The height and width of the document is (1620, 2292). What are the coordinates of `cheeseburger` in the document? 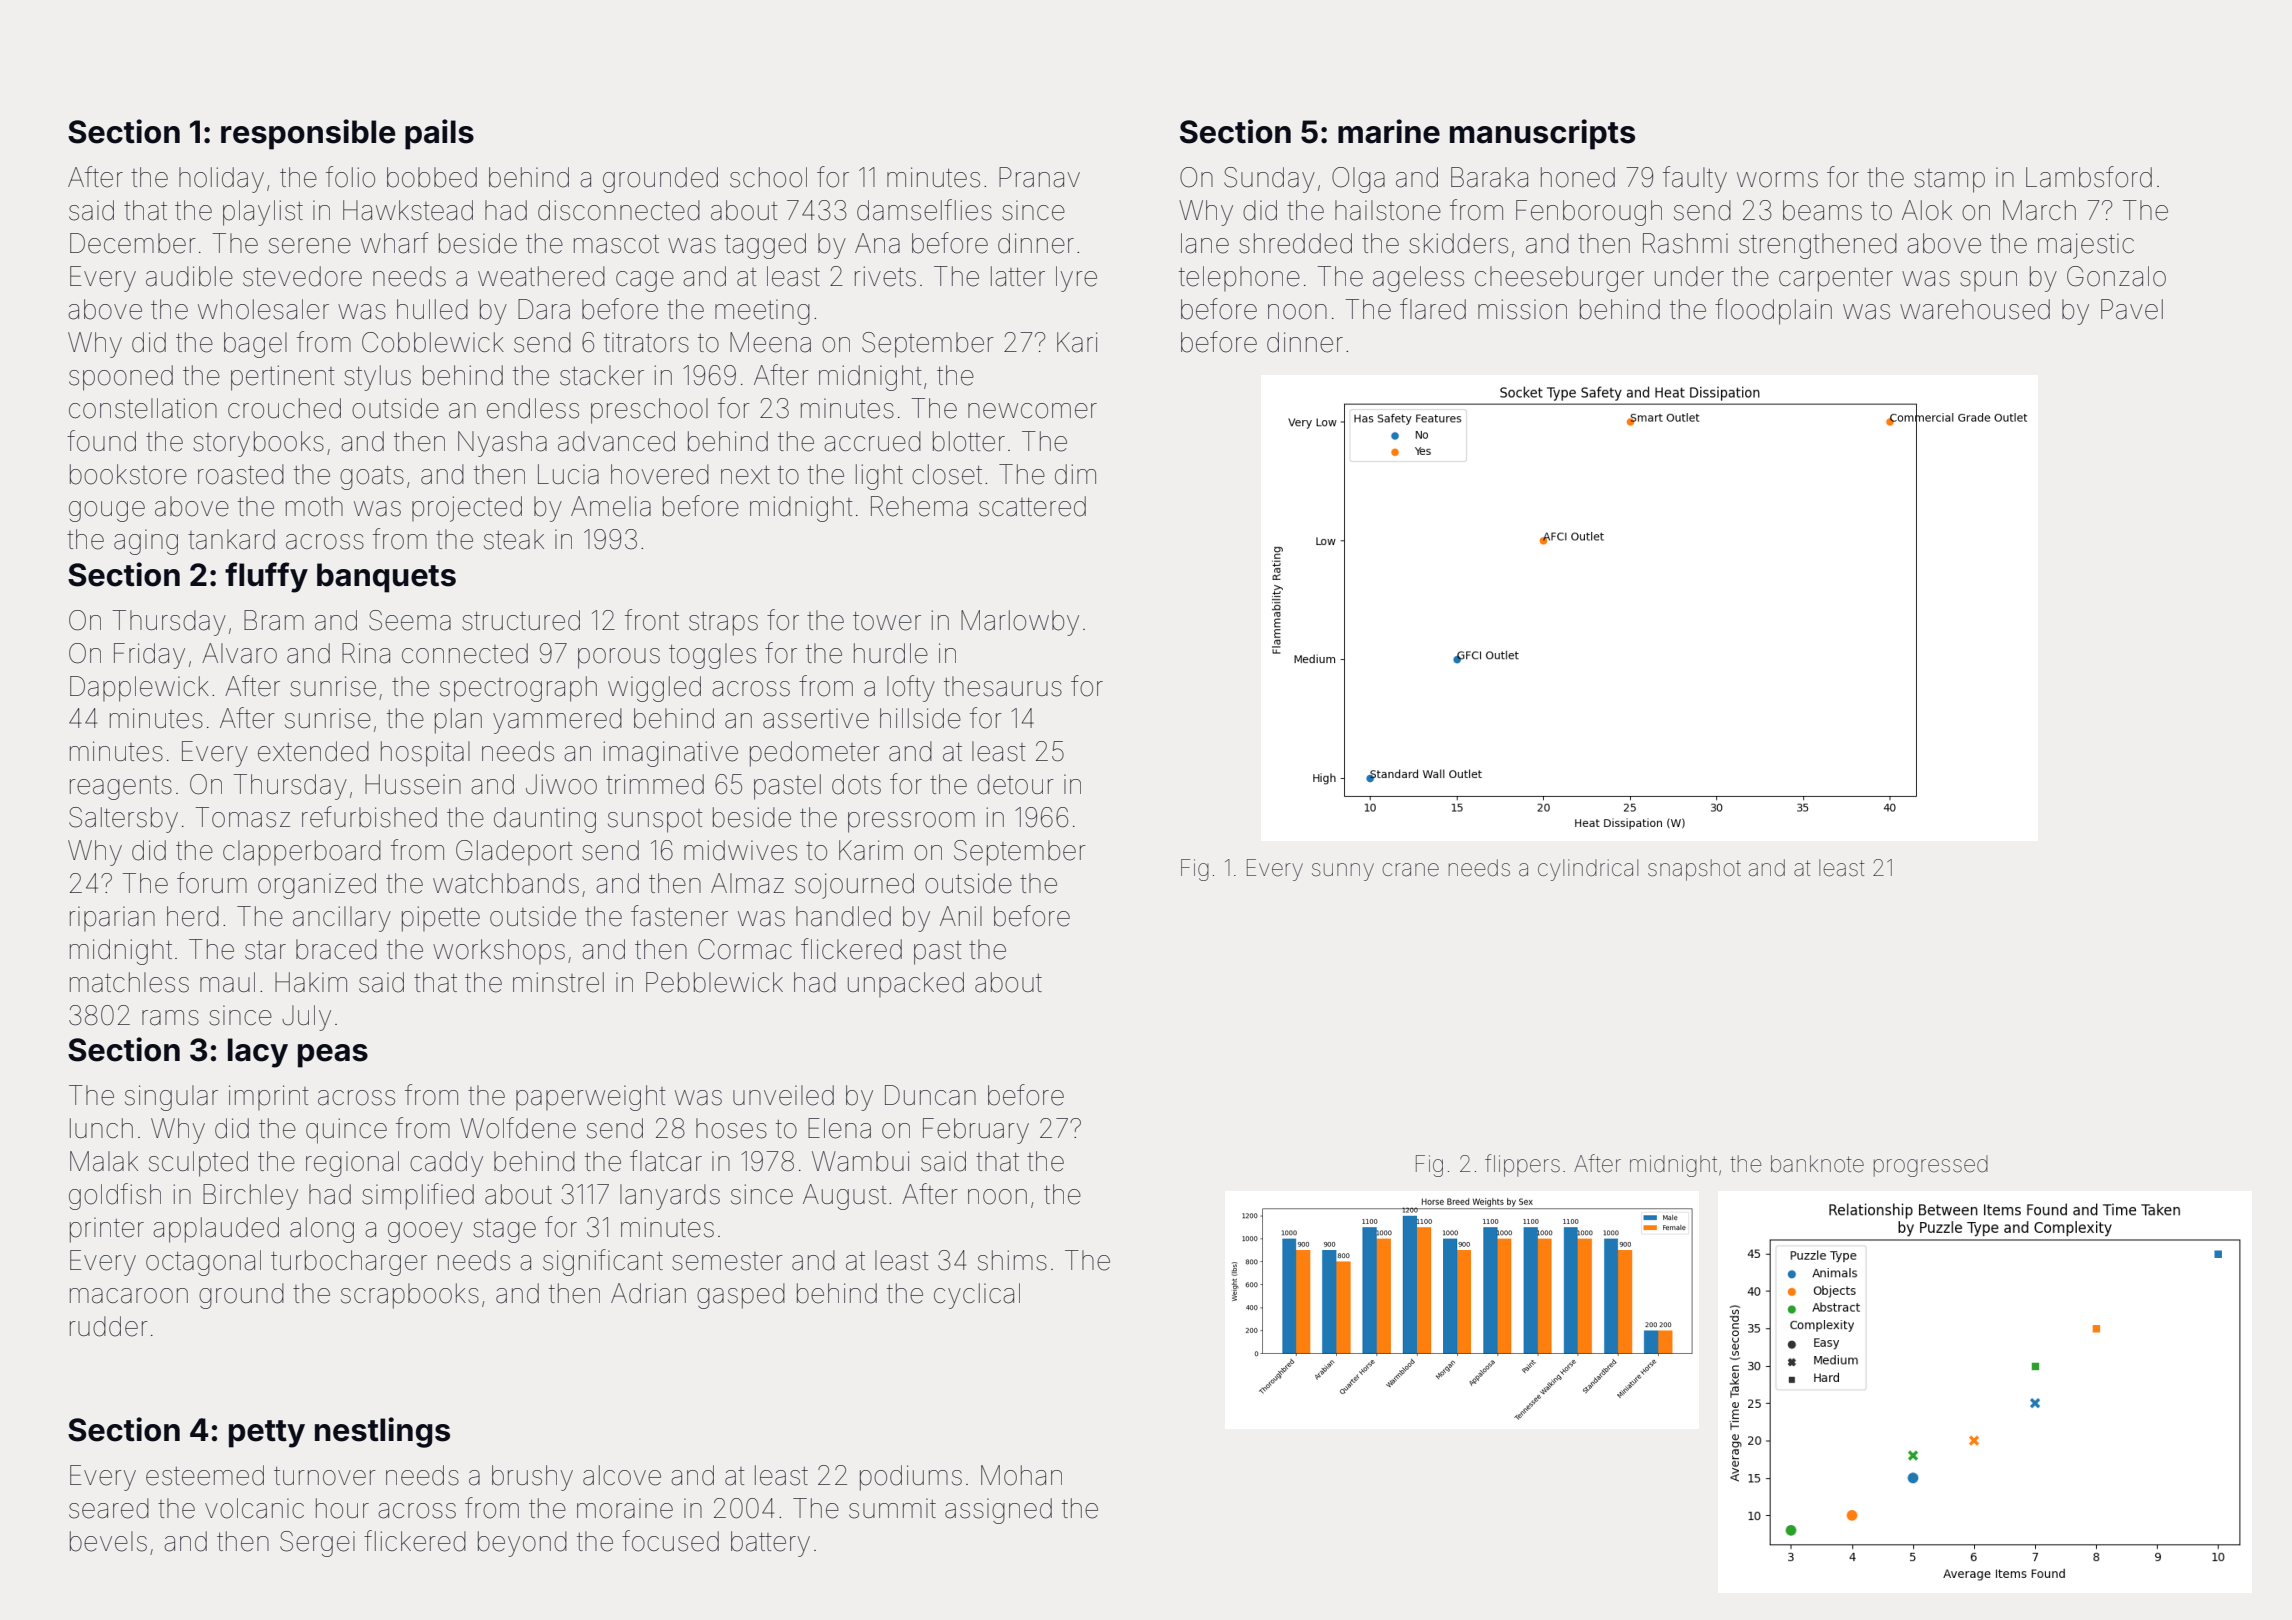 It's located at (1559, 279).
